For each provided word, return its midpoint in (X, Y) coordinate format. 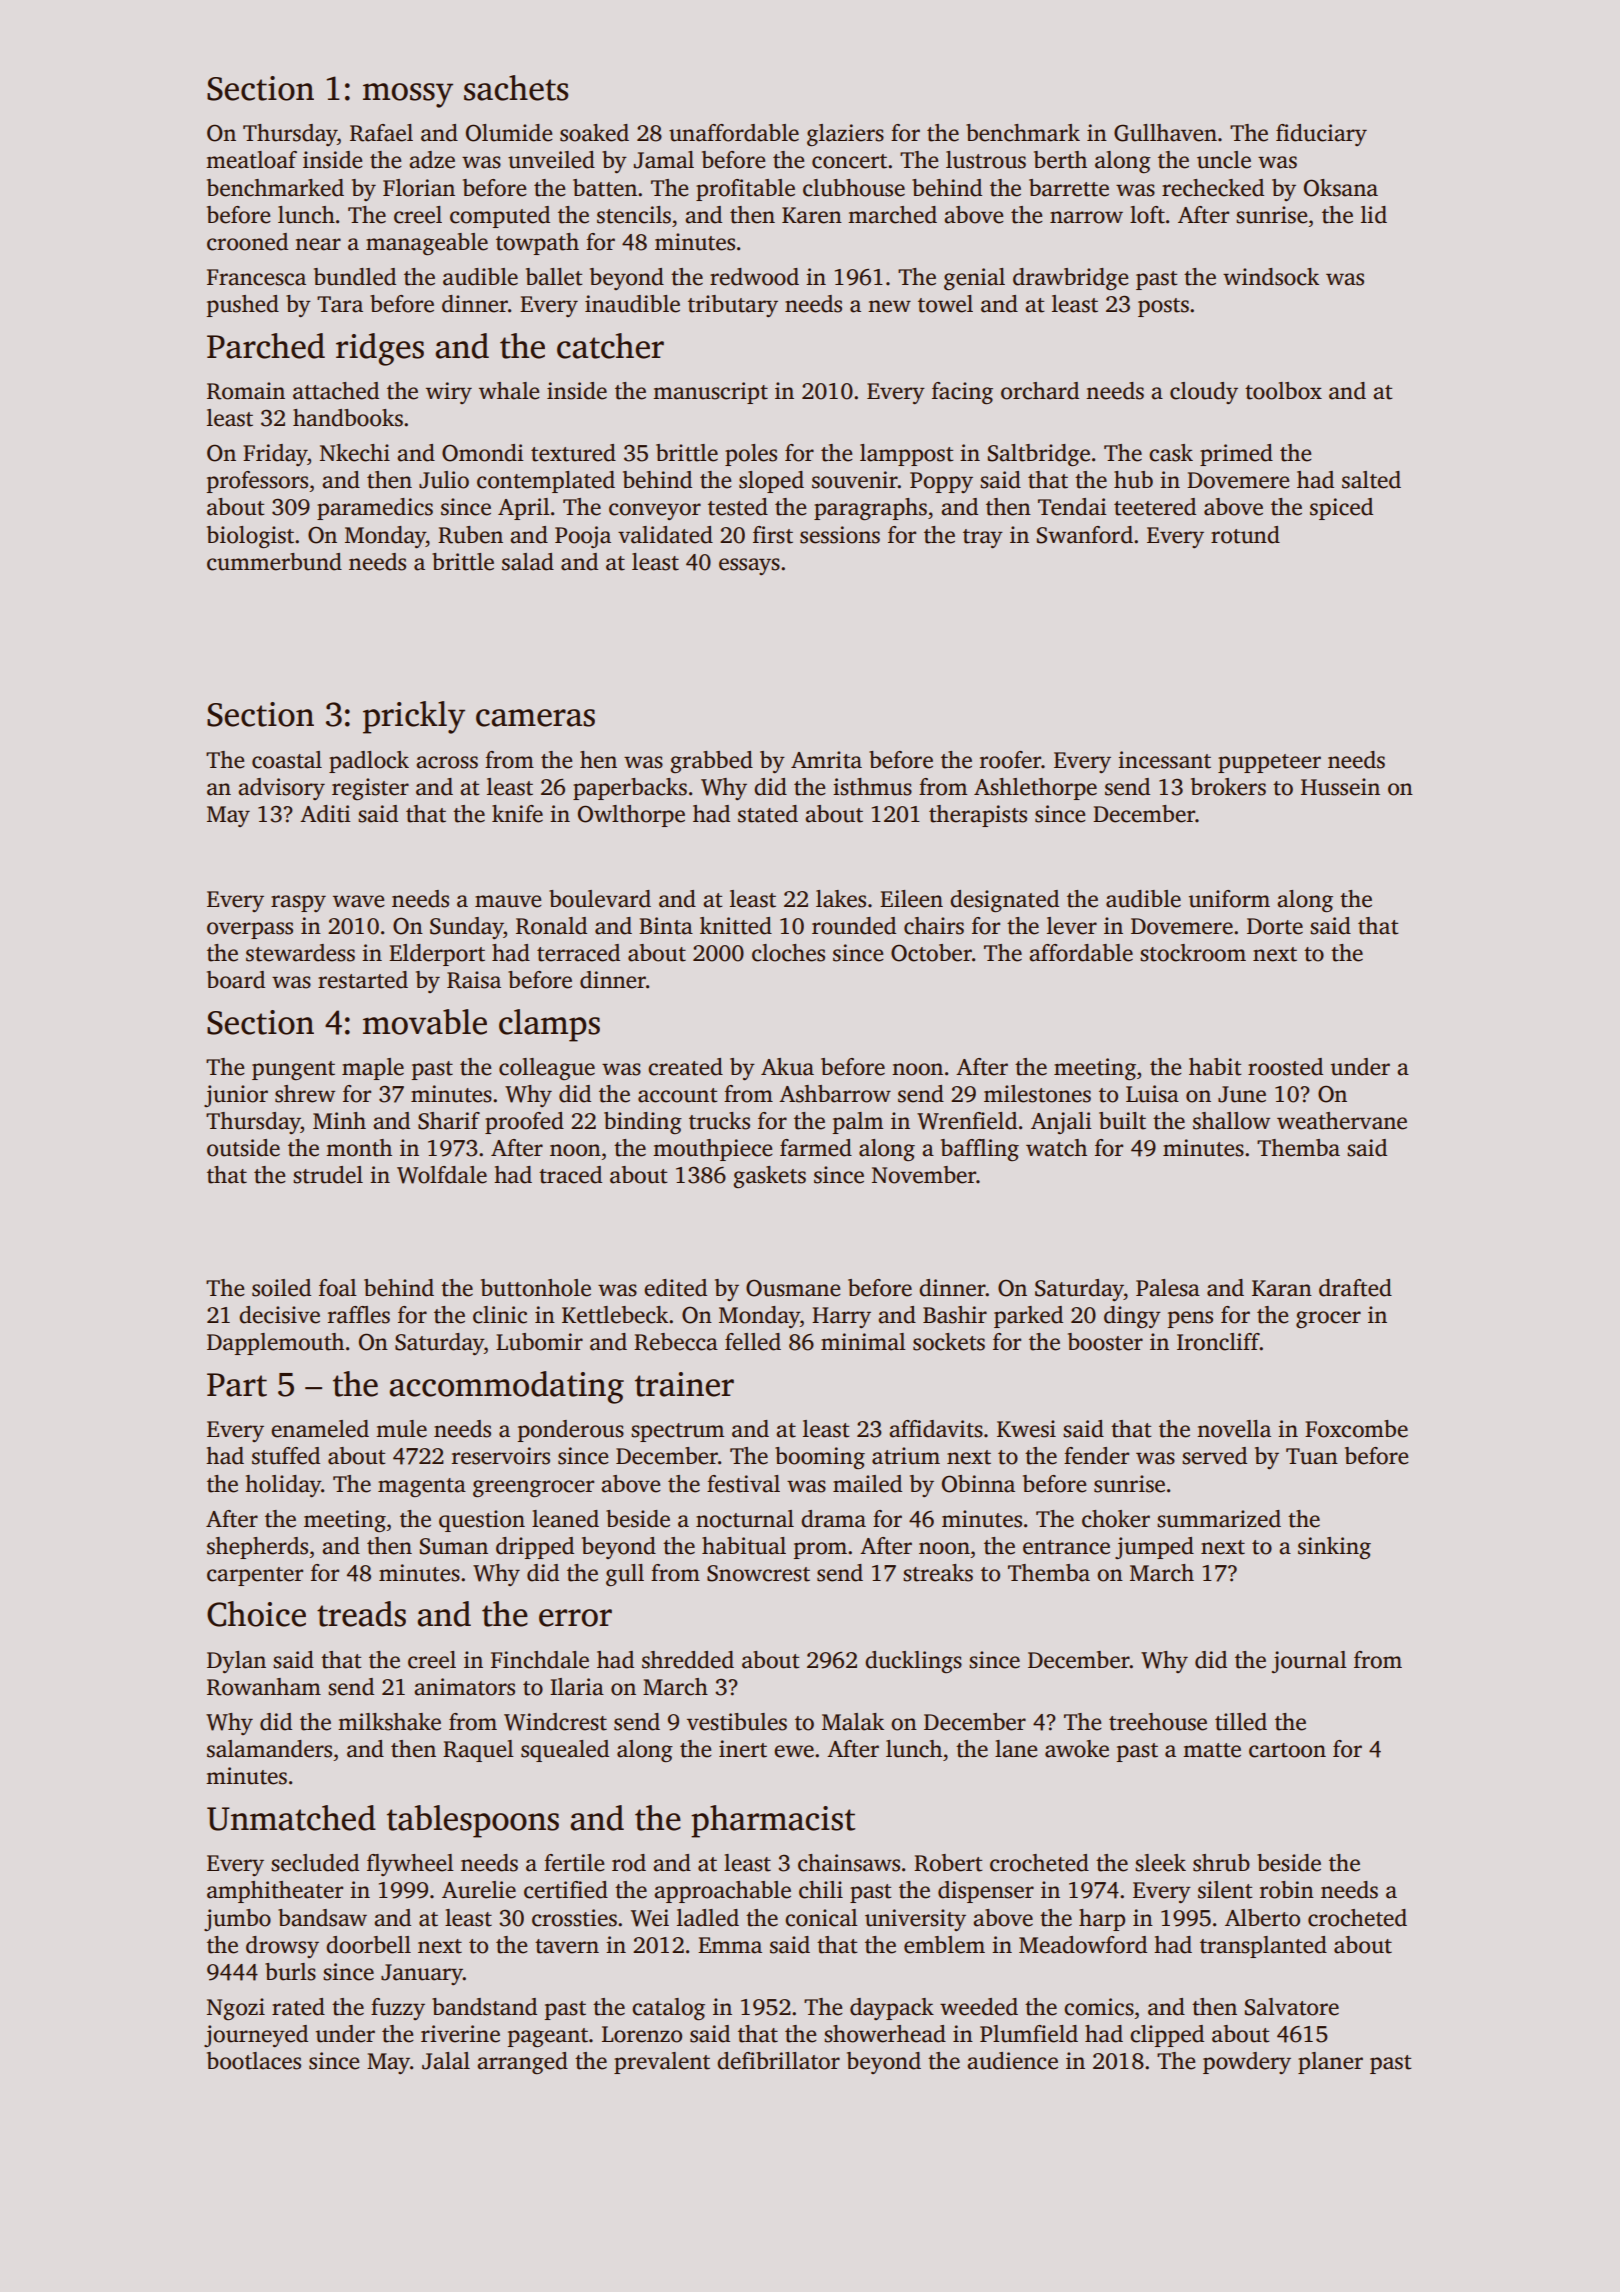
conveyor (655, 511)
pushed (243, 306)
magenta (422, 1488)
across (447, 762)
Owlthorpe (631, 816)
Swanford (1085, 535)
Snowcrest (758, 1573)
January (422, 1974)
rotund (1245, 535)
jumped (1154, 1548)
